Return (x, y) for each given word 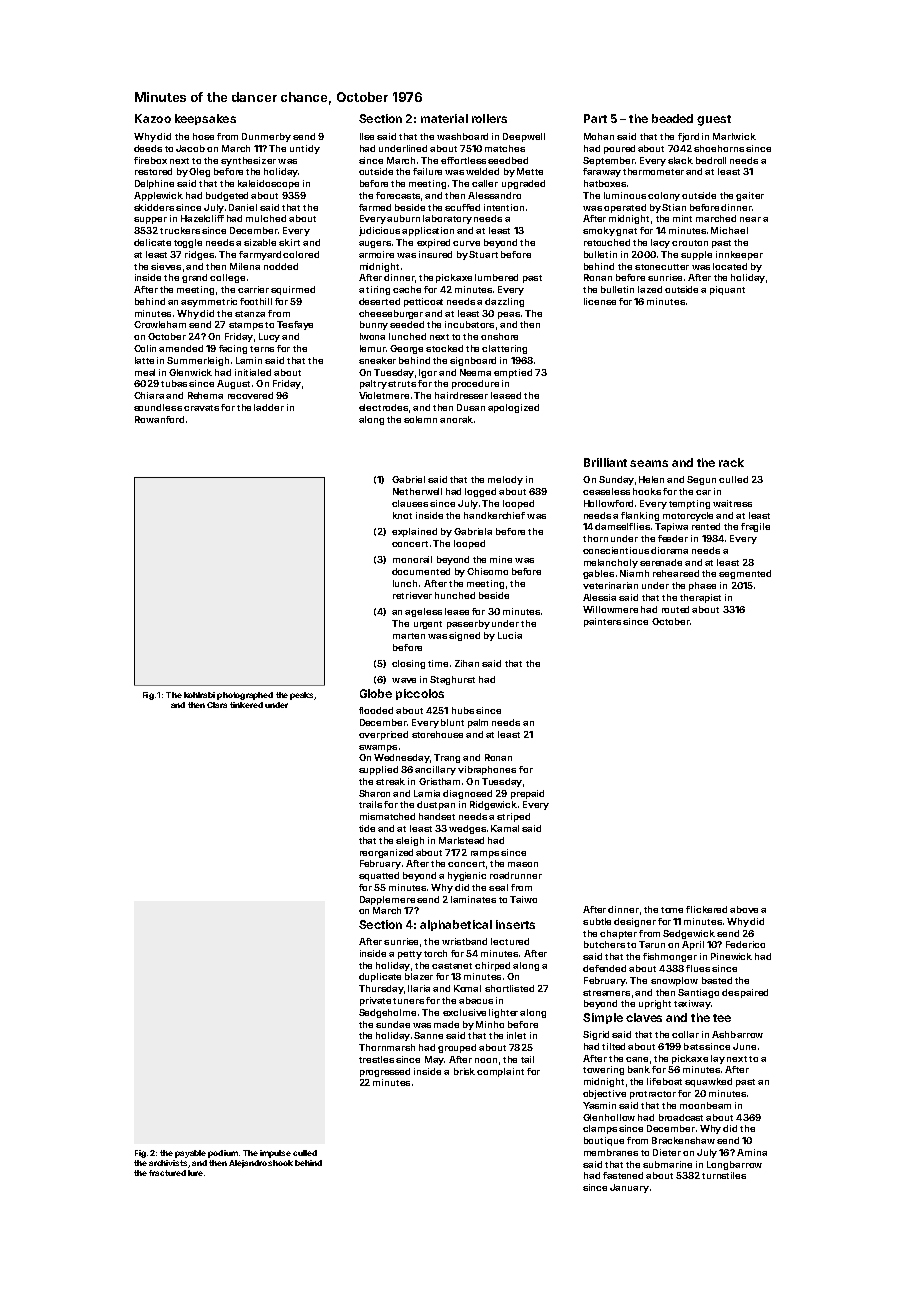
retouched (607, 242)
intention (504, 207)
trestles (376, 1059)
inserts (515, 924)
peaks (301, 696)
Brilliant (605, 462)
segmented (745, 574)
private (375, 1001)
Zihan (467, 663)
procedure (475, 384)
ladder (269, 407)
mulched (266, 218)
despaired (745, 993)
